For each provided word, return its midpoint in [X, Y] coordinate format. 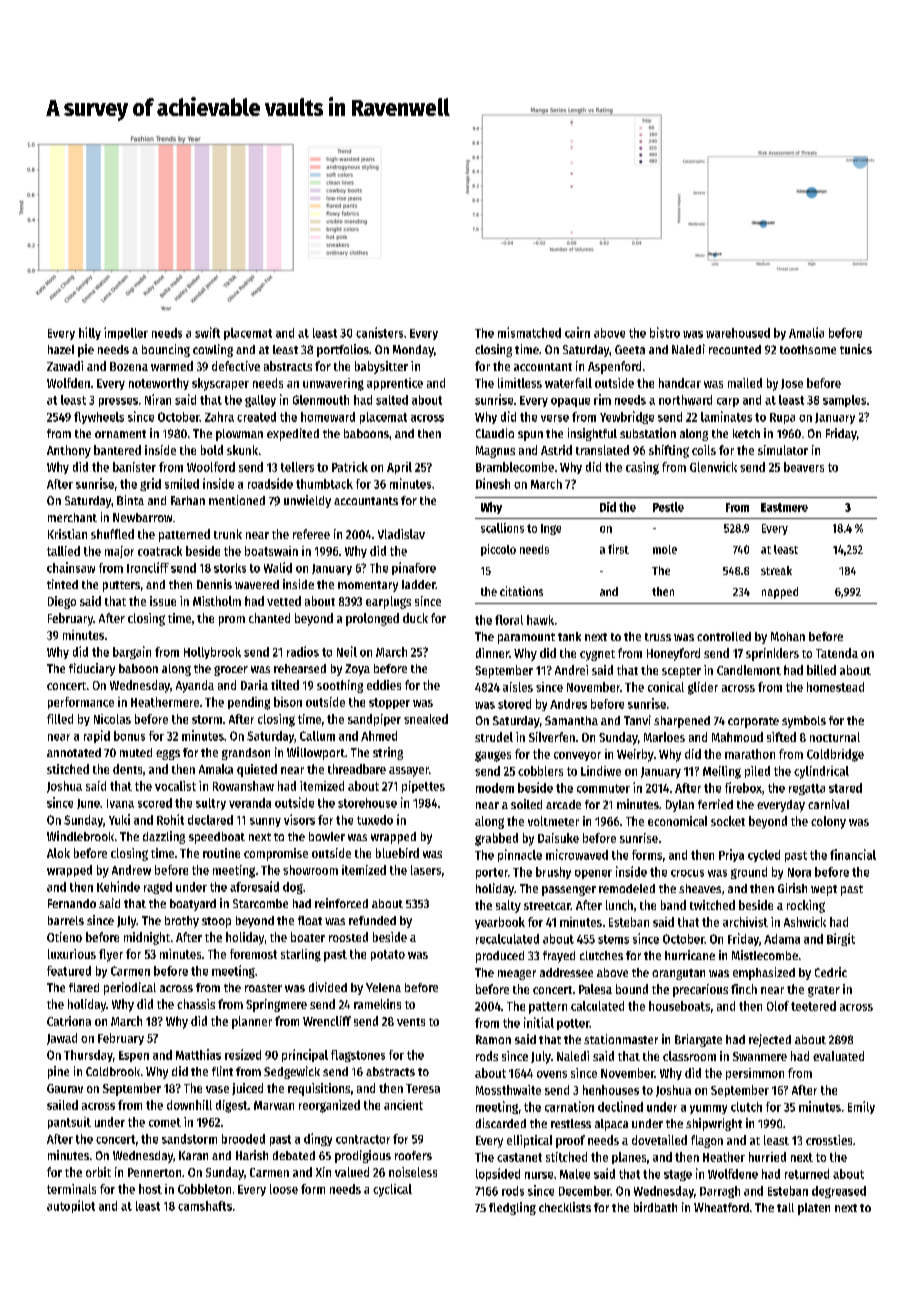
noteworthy [159, 384]
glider [703, 688]
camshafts [205, 1206]
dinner [492, 653]
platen [814, 1209]
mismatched [529, 332]
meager [517, 975]
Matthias [198, 1054]
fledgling [512, 1208]
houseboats [679, 1006]
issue [163, 601]
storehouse [367, 803]
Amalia [806, 332]
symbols [804, 722]
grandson [246, 754]
